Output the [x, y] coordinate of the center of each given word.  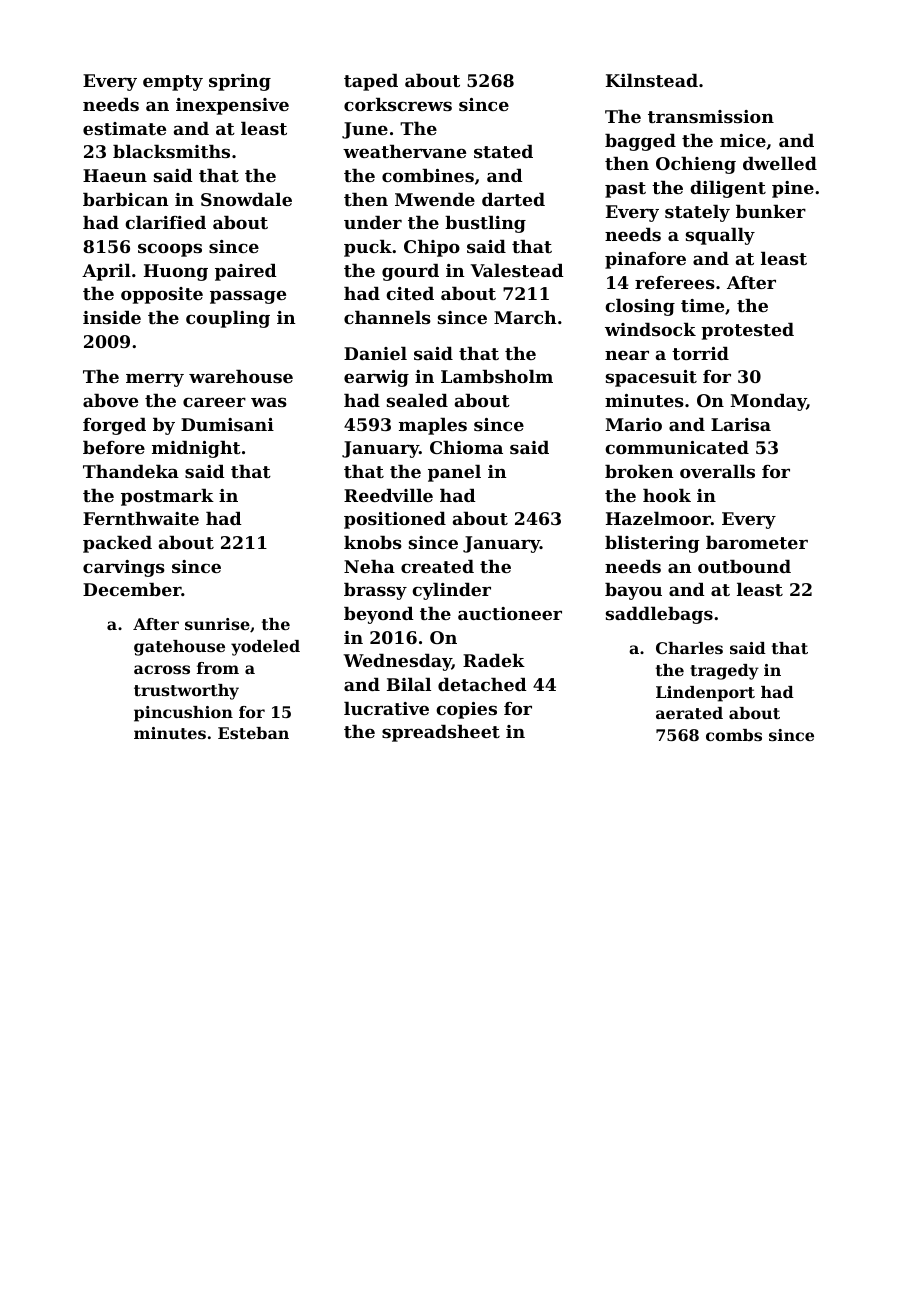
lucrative [386, 708]
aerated [689, 713]
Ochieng [696, 165]
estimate [124, 128]
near [627, 355]
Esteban [253, 733]
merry [155, 380]
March [525, 317]
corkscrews [398, 104]
